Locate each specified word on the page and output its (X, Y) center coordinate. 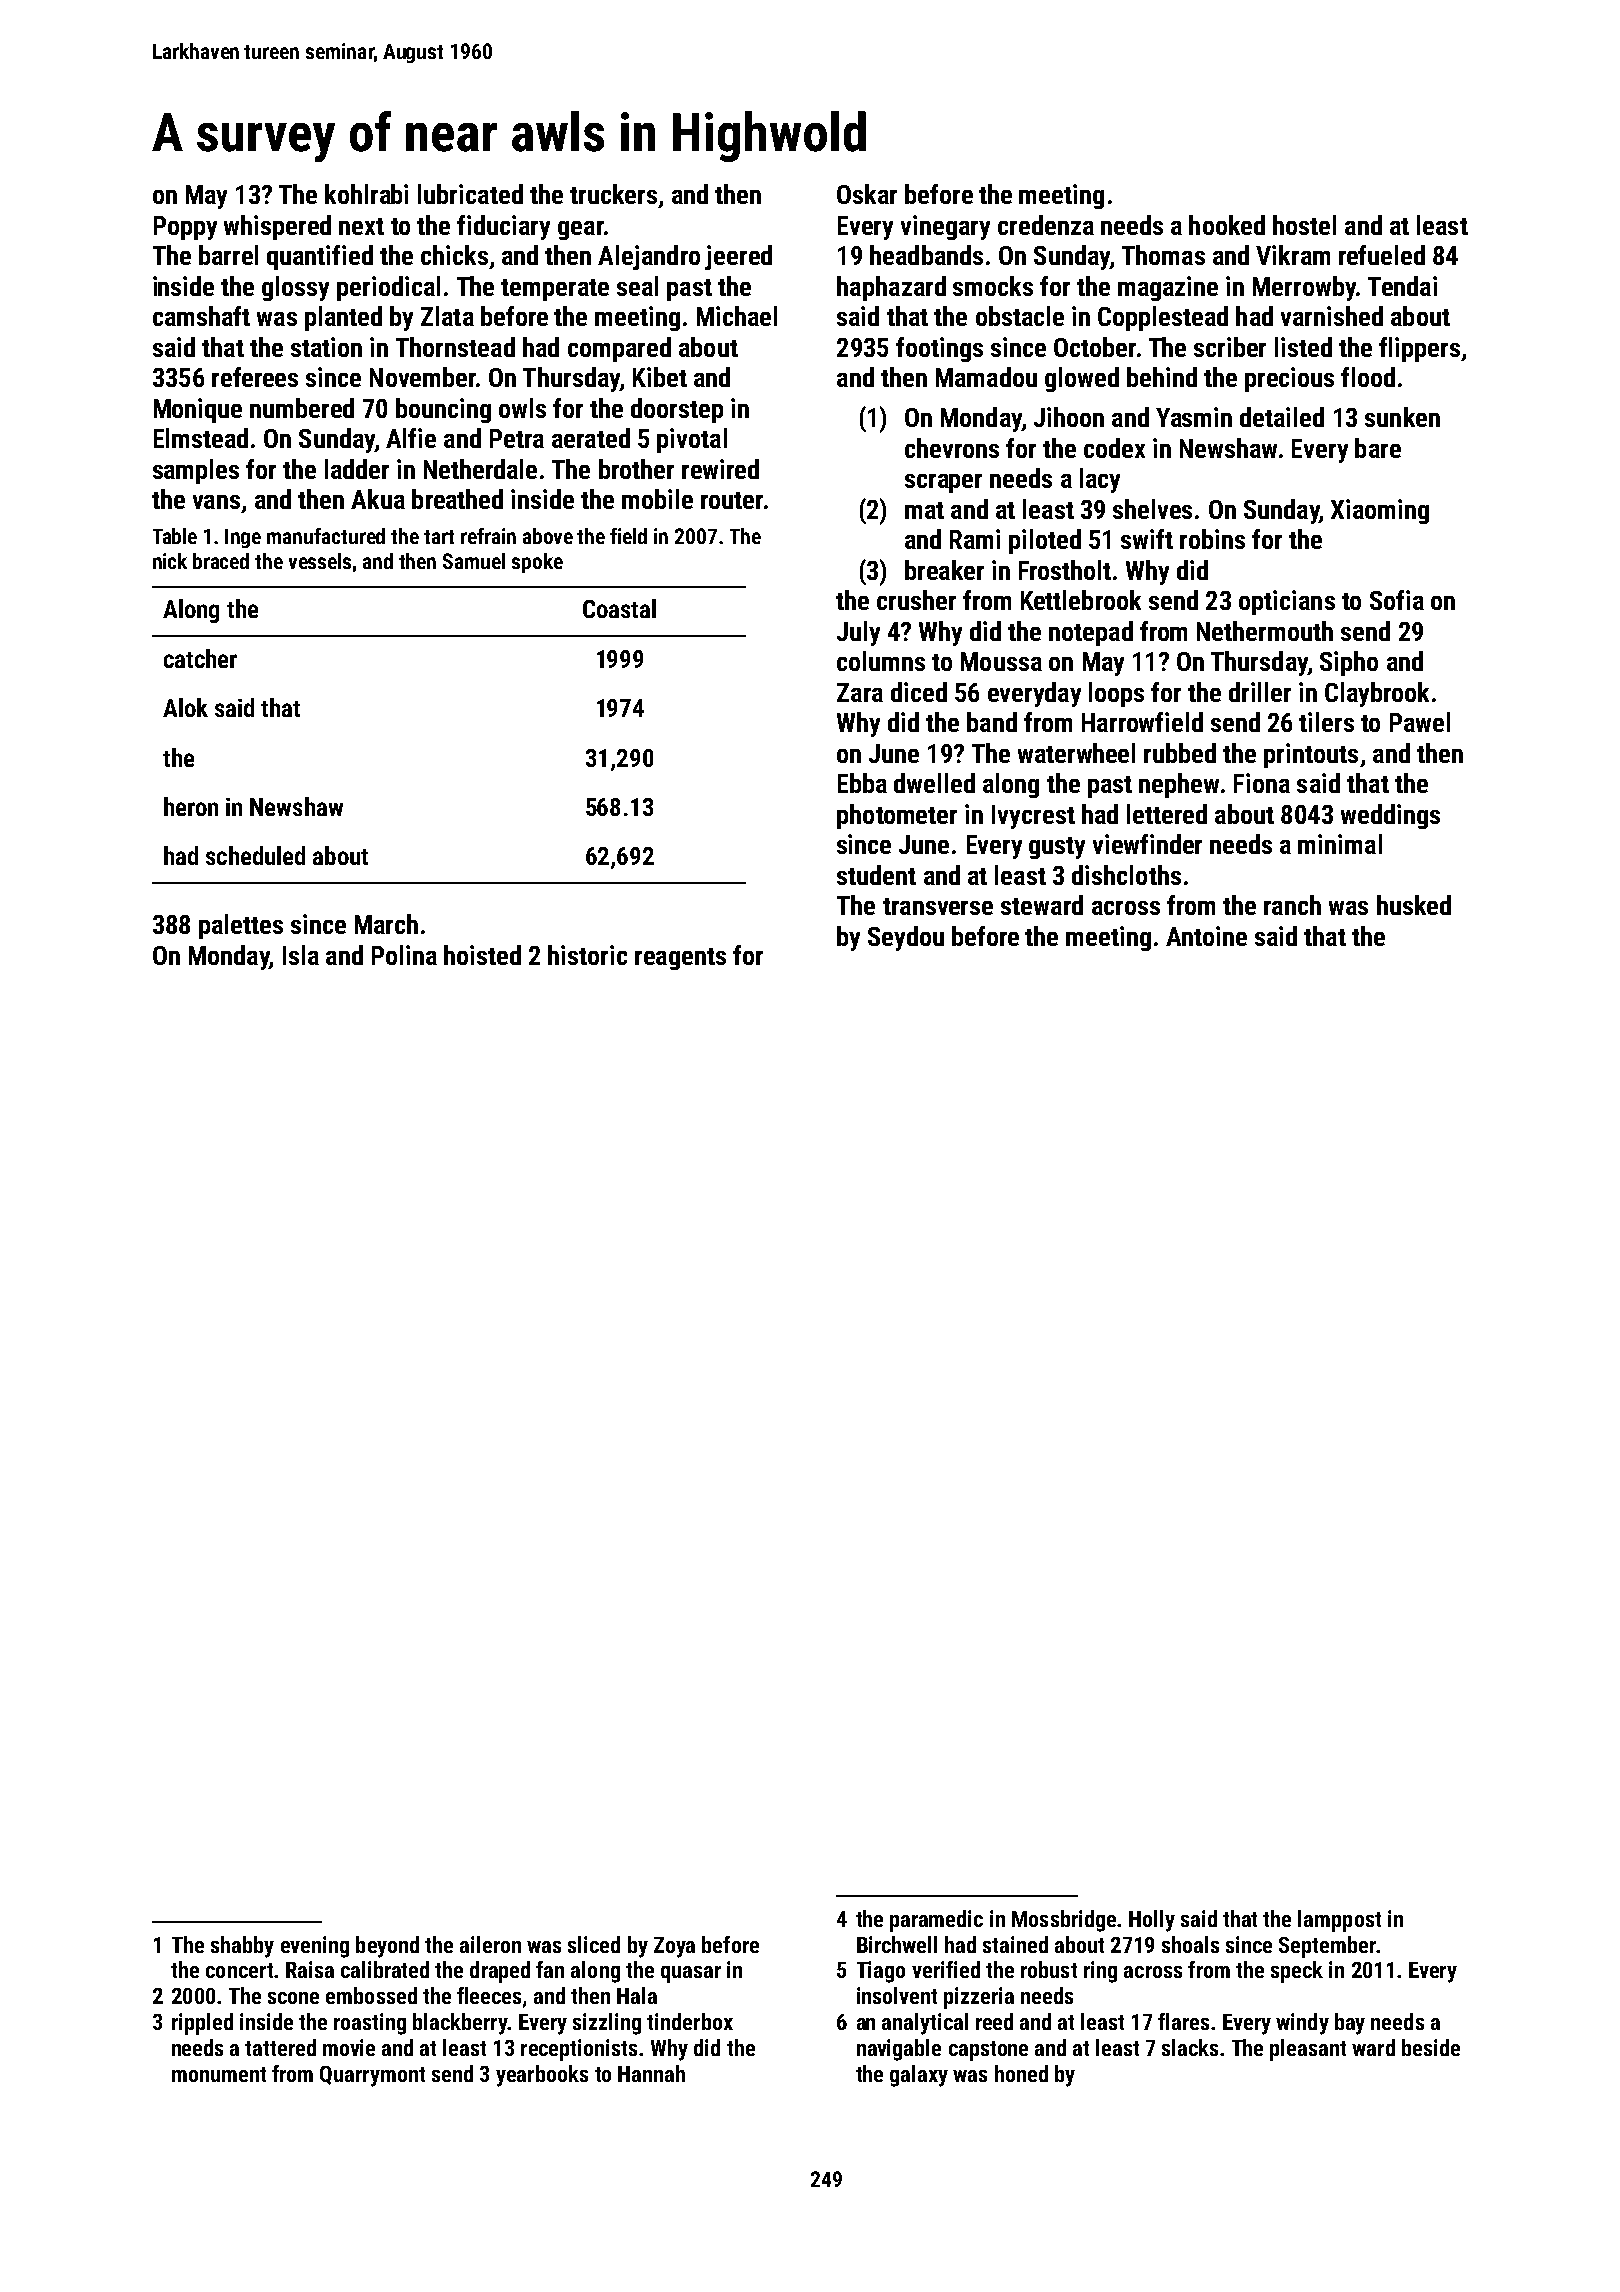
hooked (1227, 225)
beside (1431, 2047)
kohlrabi (366, 194)
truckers (613, 194)
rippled (202, 2024)
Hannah (651, 2073)
